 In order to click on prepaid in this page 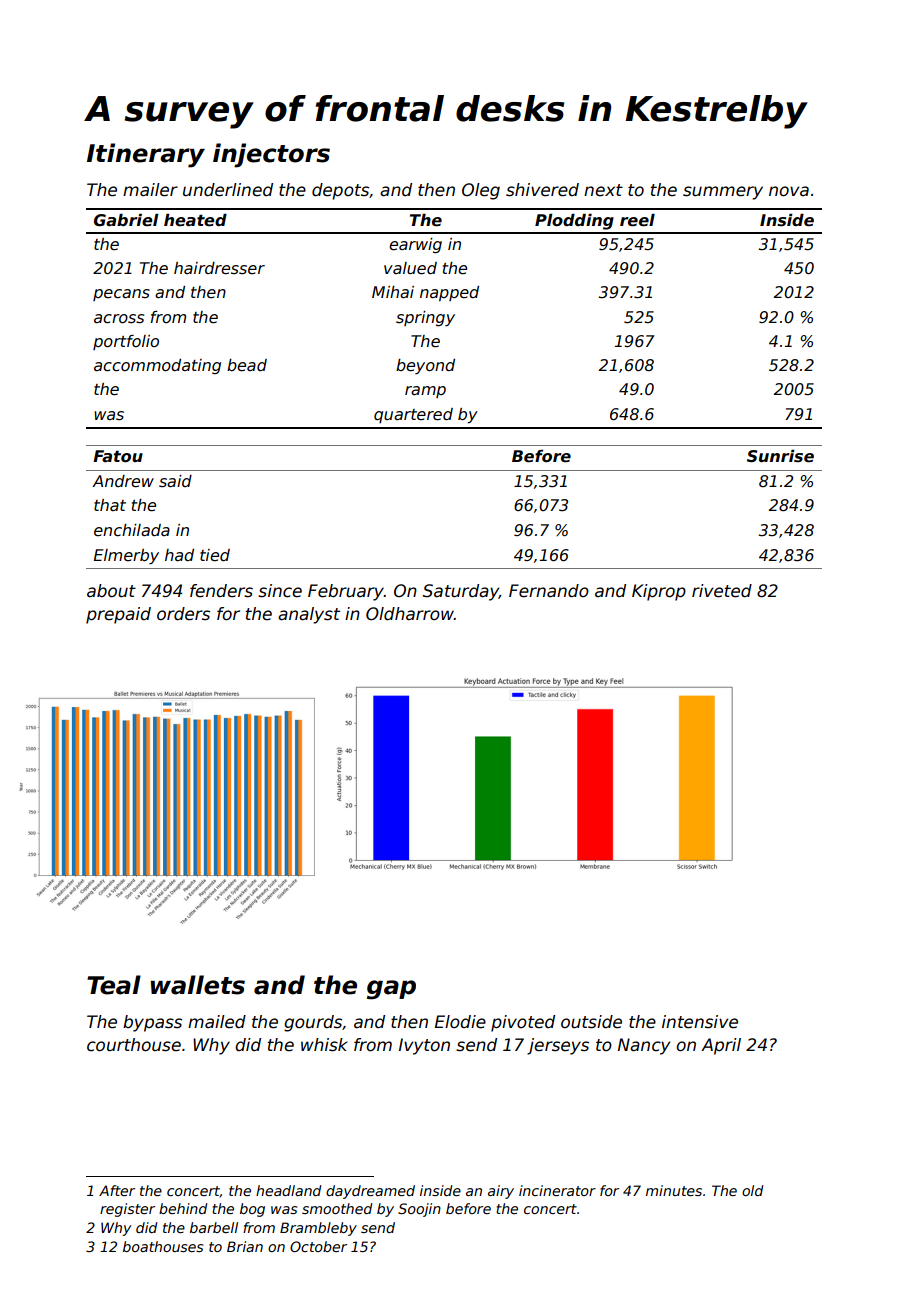, I will do `click(118, 615)`.
